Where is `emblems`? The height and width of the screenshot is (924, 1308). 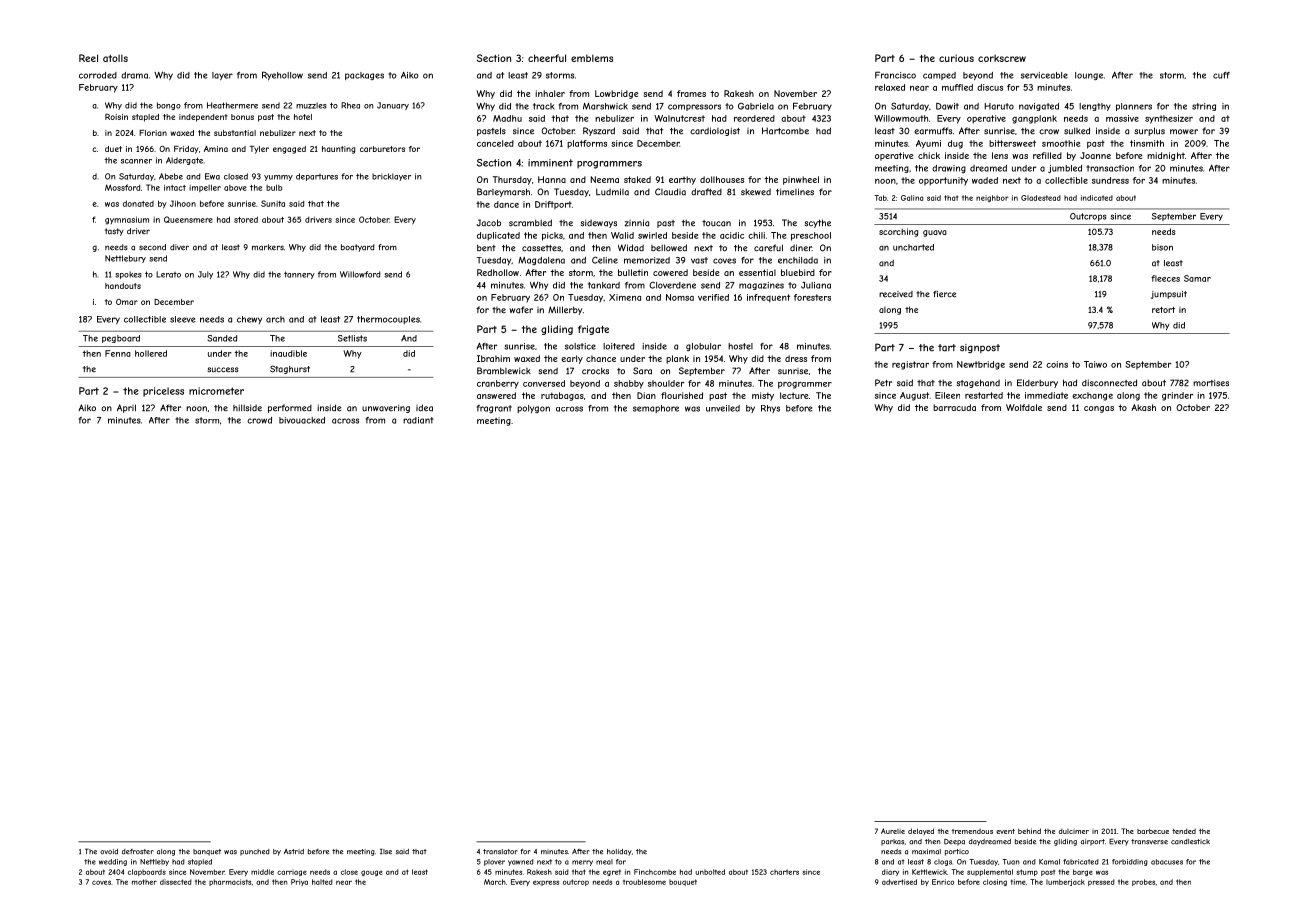 emblems is located at coordinates (592, 58).
